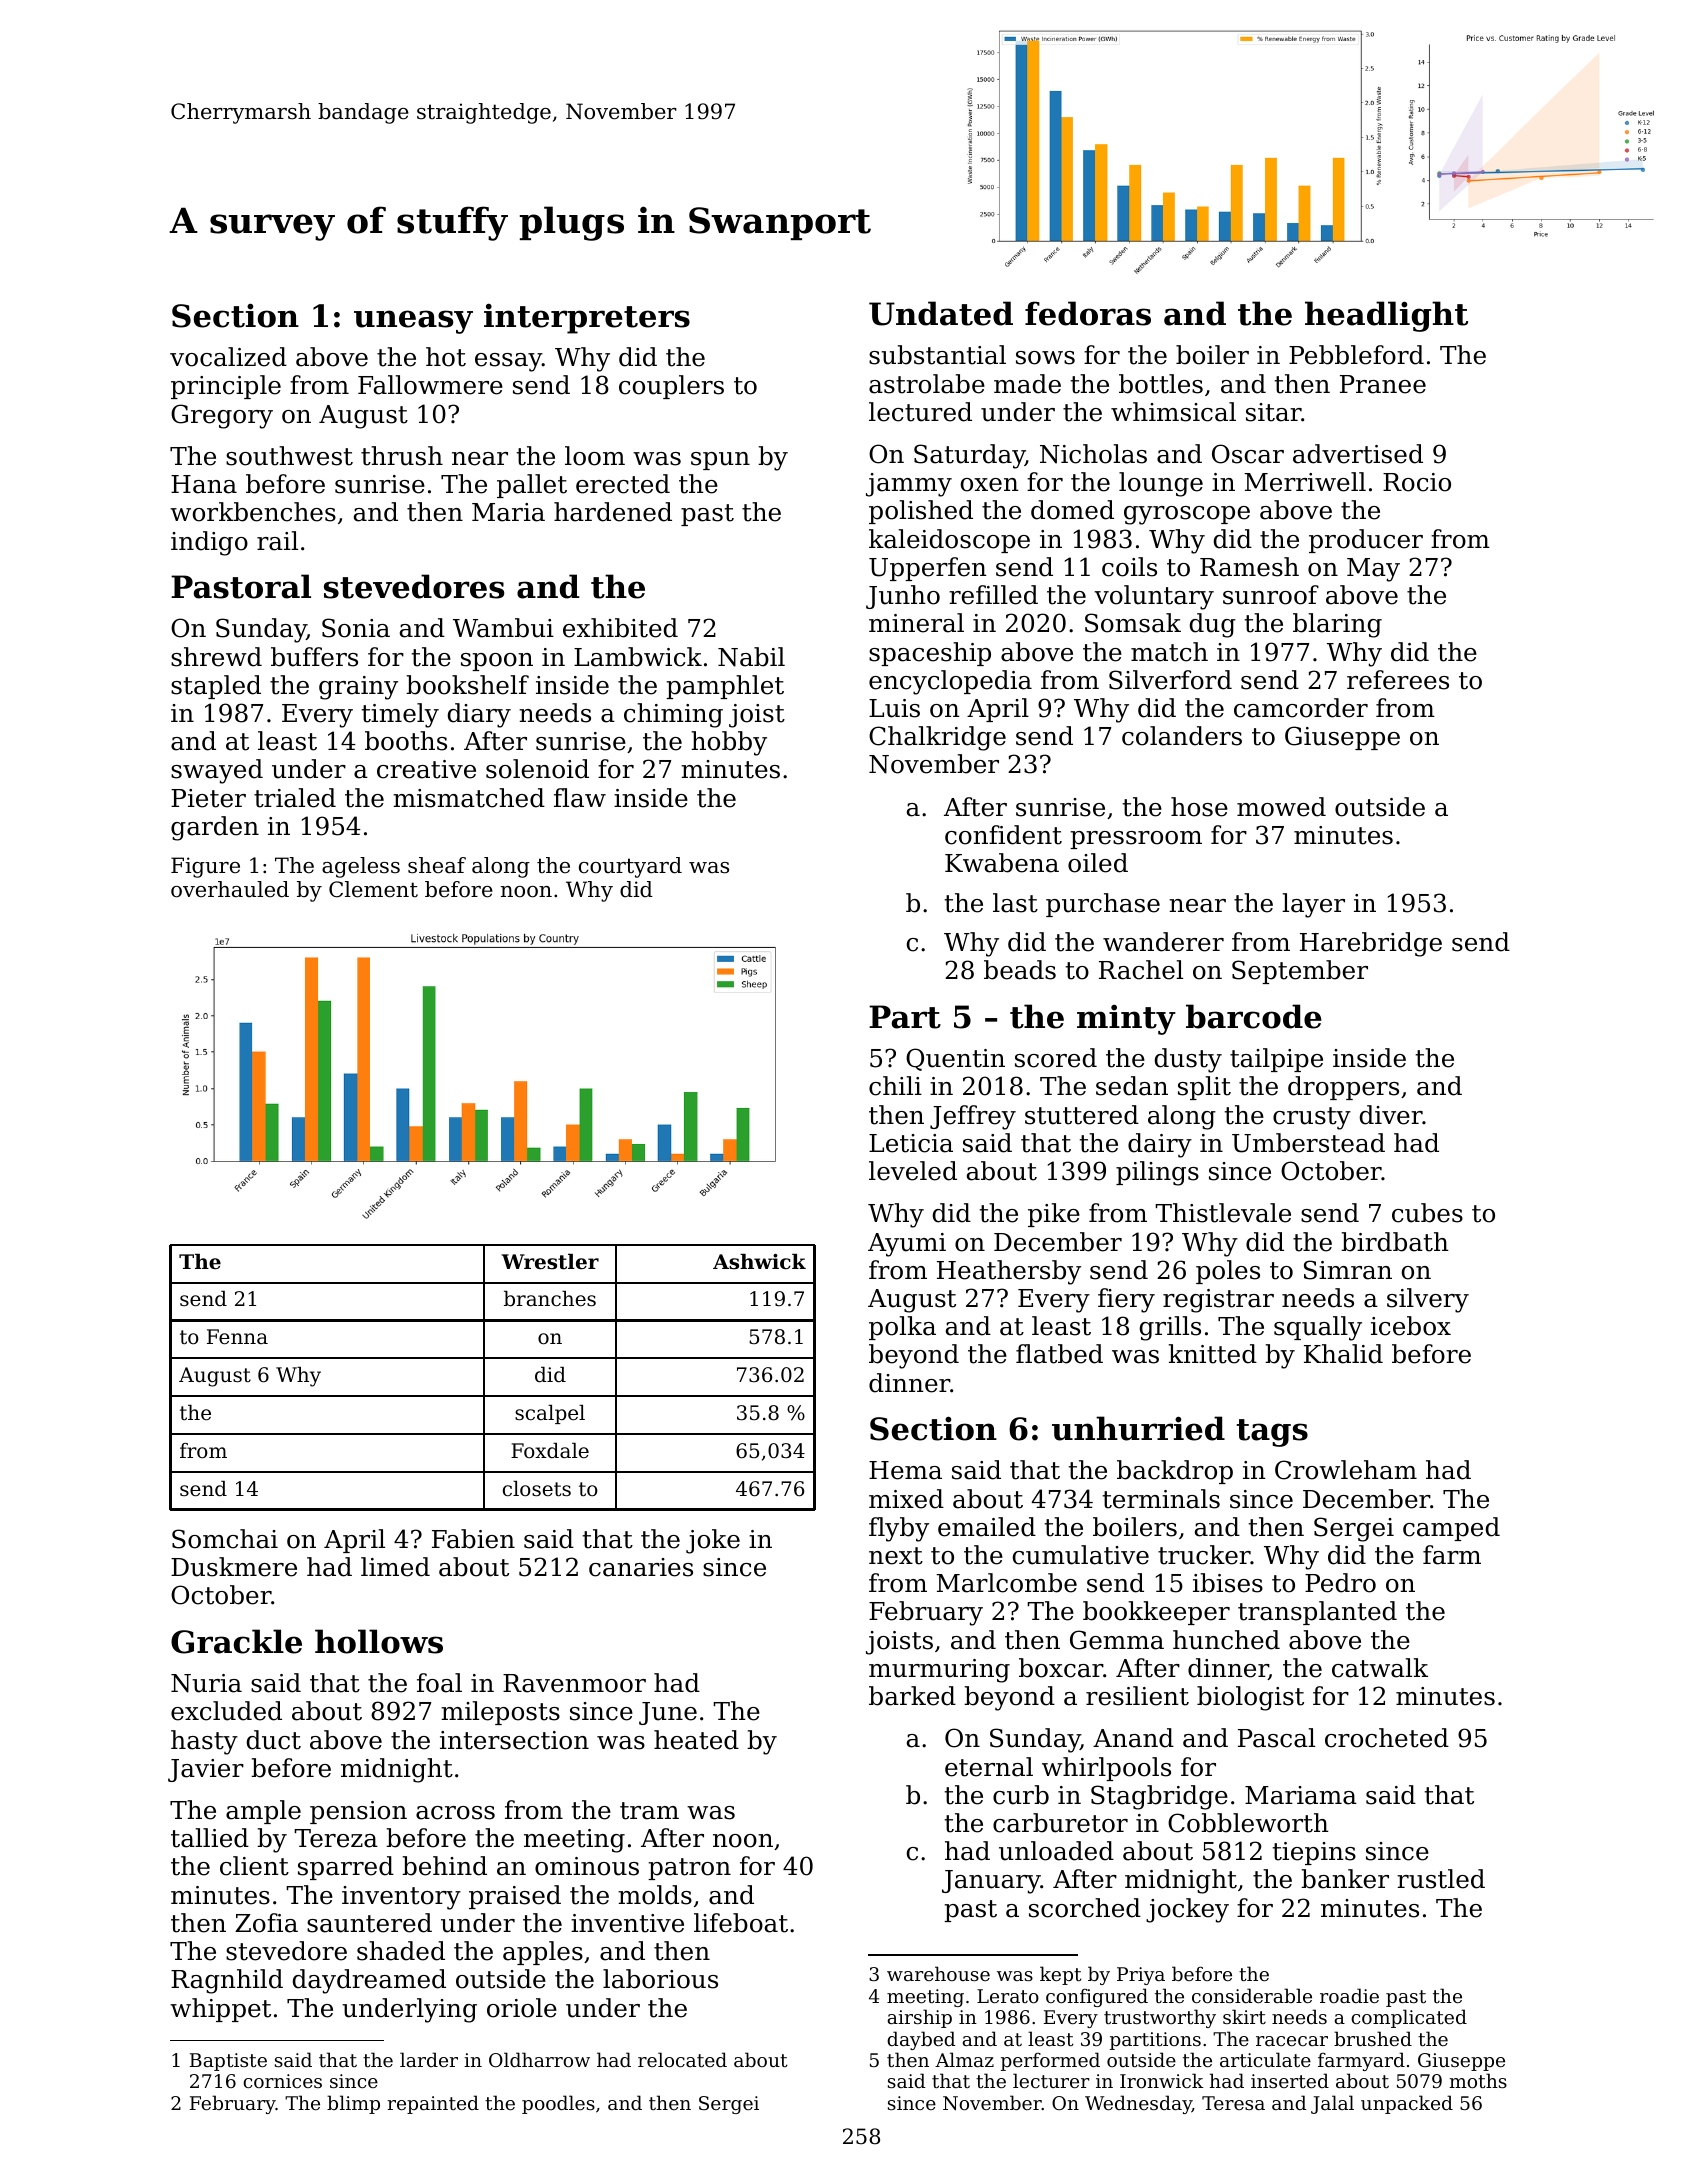  What do you see at coordinates (1003, 835) in the document?
I see `confident` at bounding box center [1003, 835].
